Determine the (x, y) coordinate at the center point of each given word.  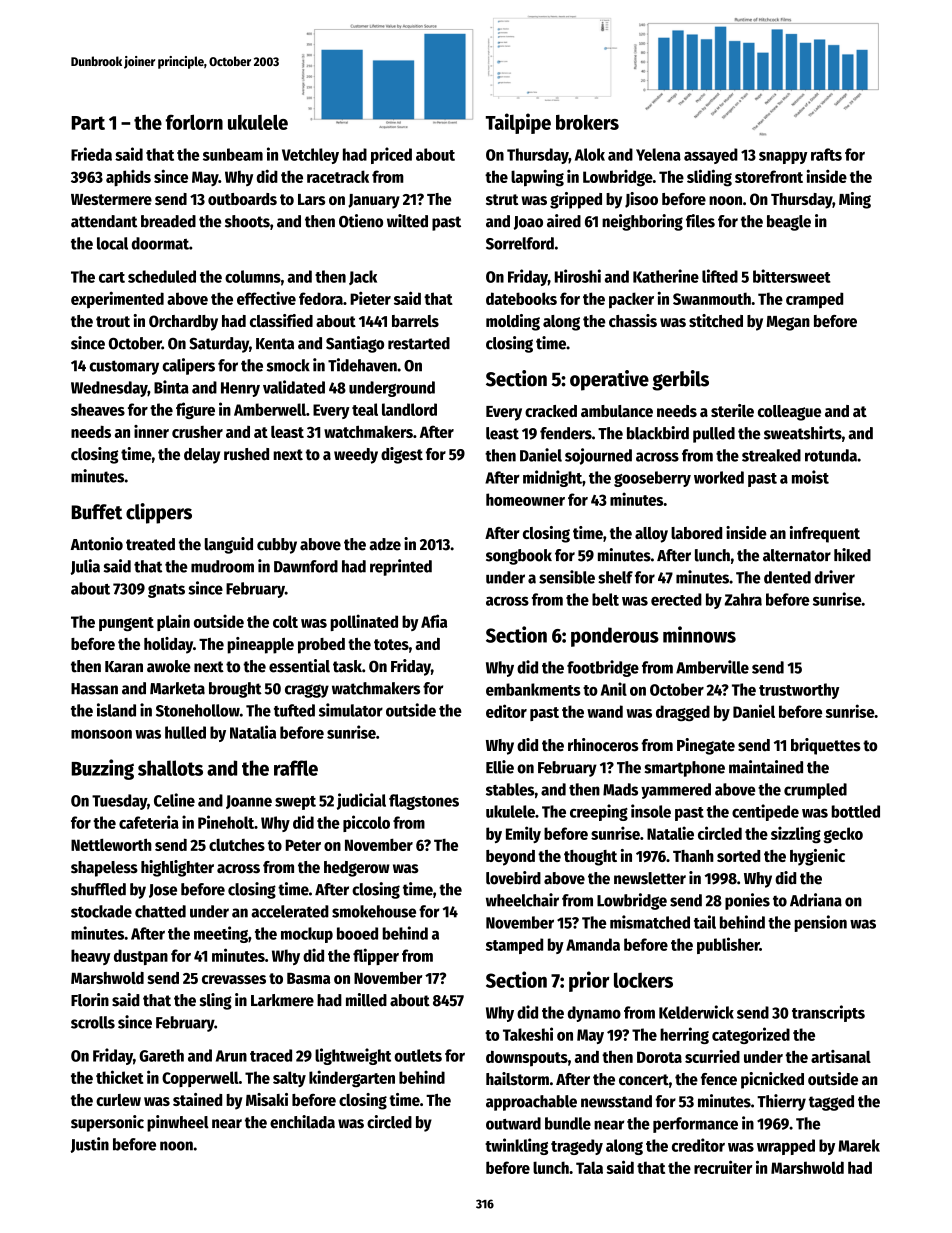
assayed (711, 156)
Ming (855, 200)
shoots (247, 221)
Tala (589, 1167)
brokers (587, 122)
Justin (90, 1145)
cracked (551, 411)
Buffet (97, 512)
